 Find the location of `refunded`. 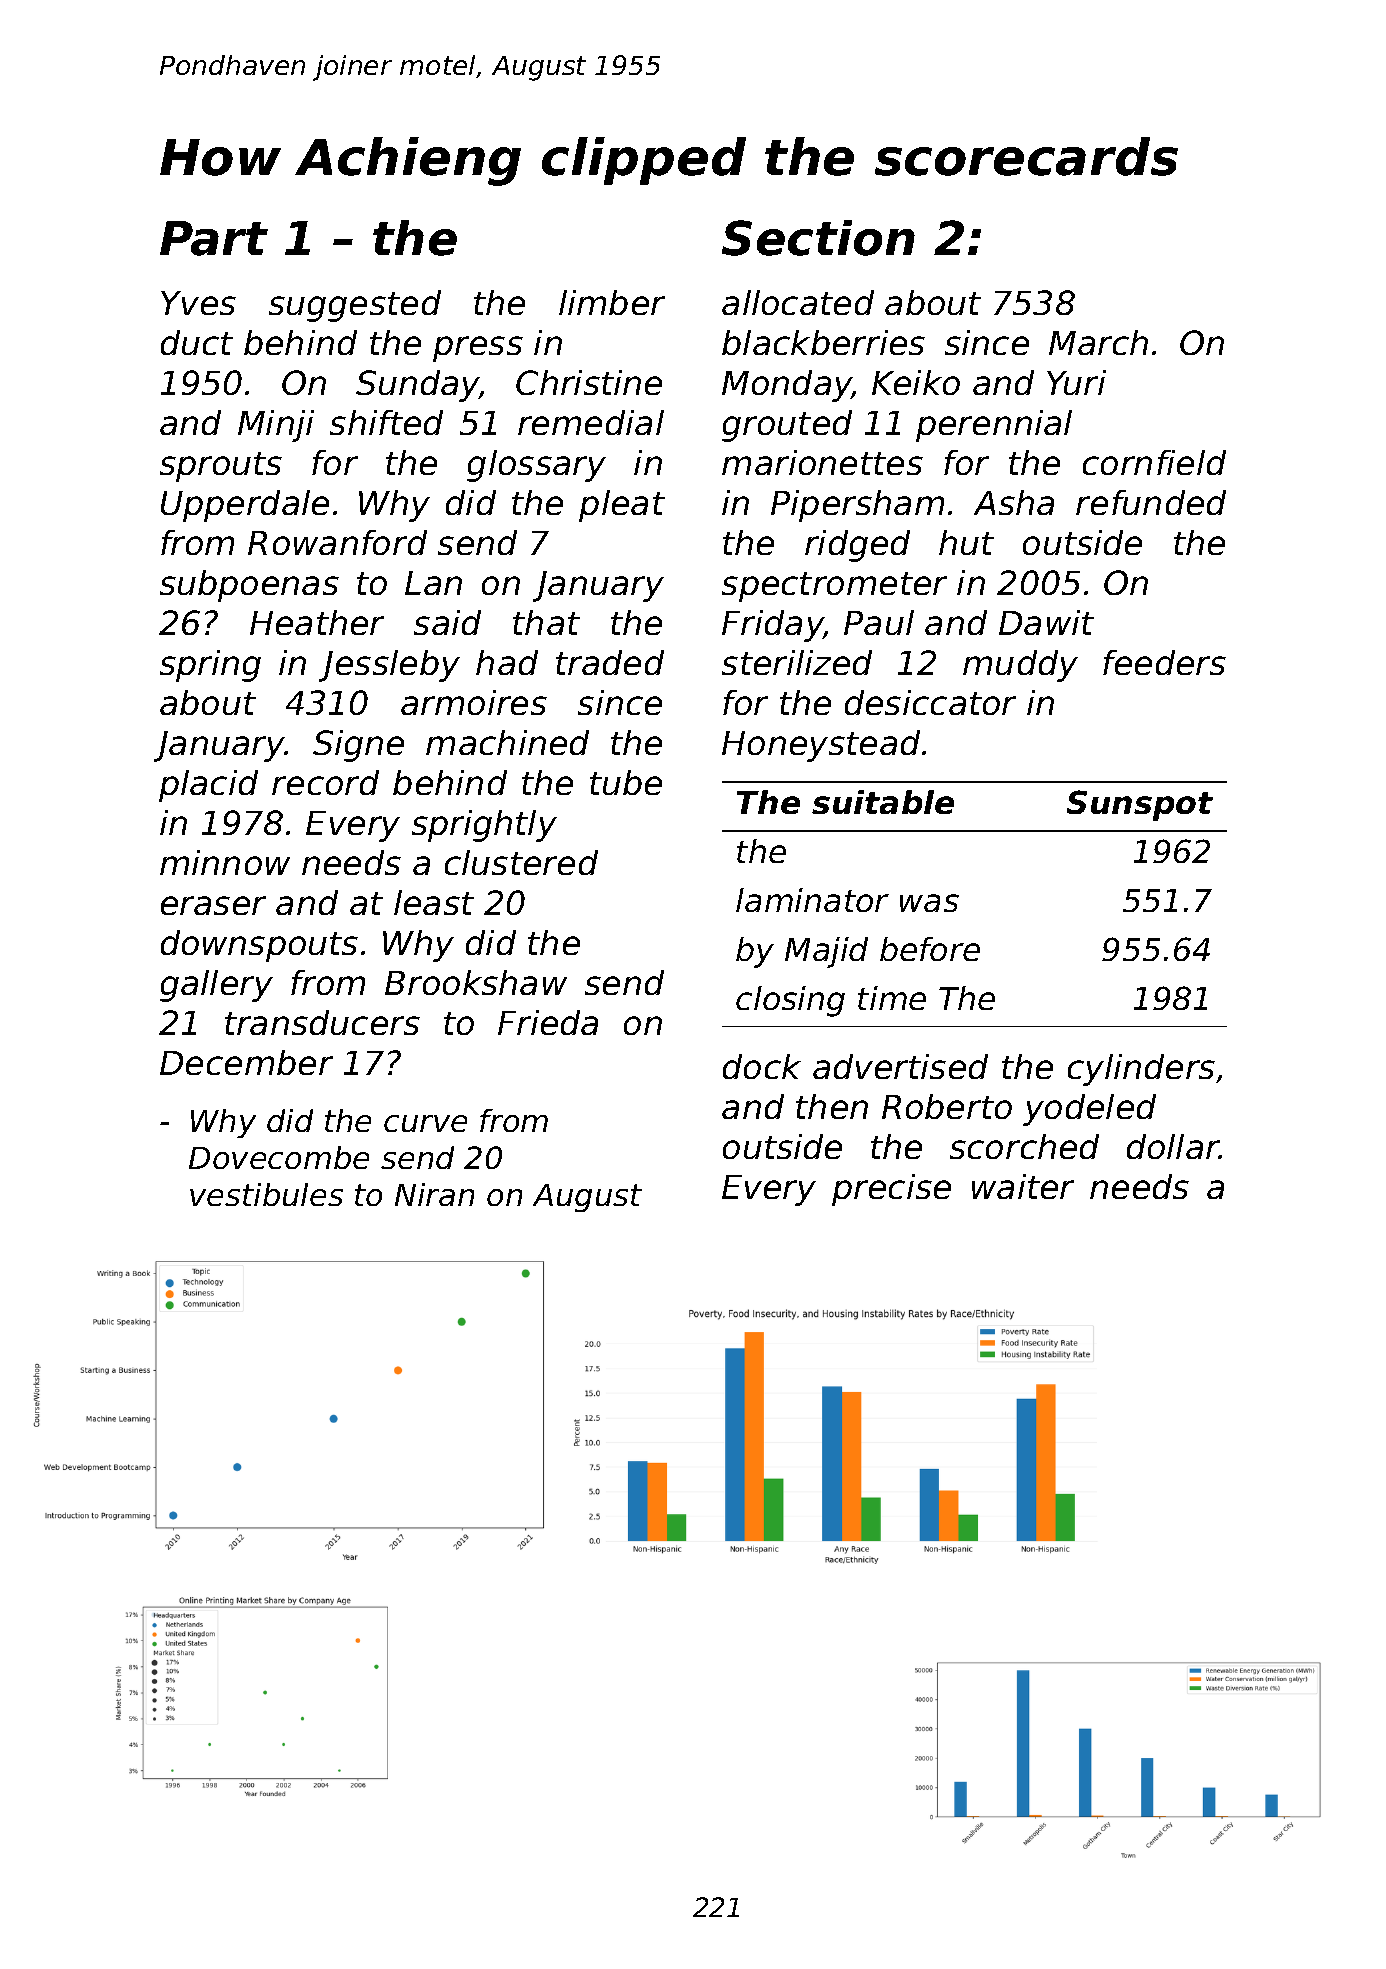

refunded is located at coordinates (1151, 502).
